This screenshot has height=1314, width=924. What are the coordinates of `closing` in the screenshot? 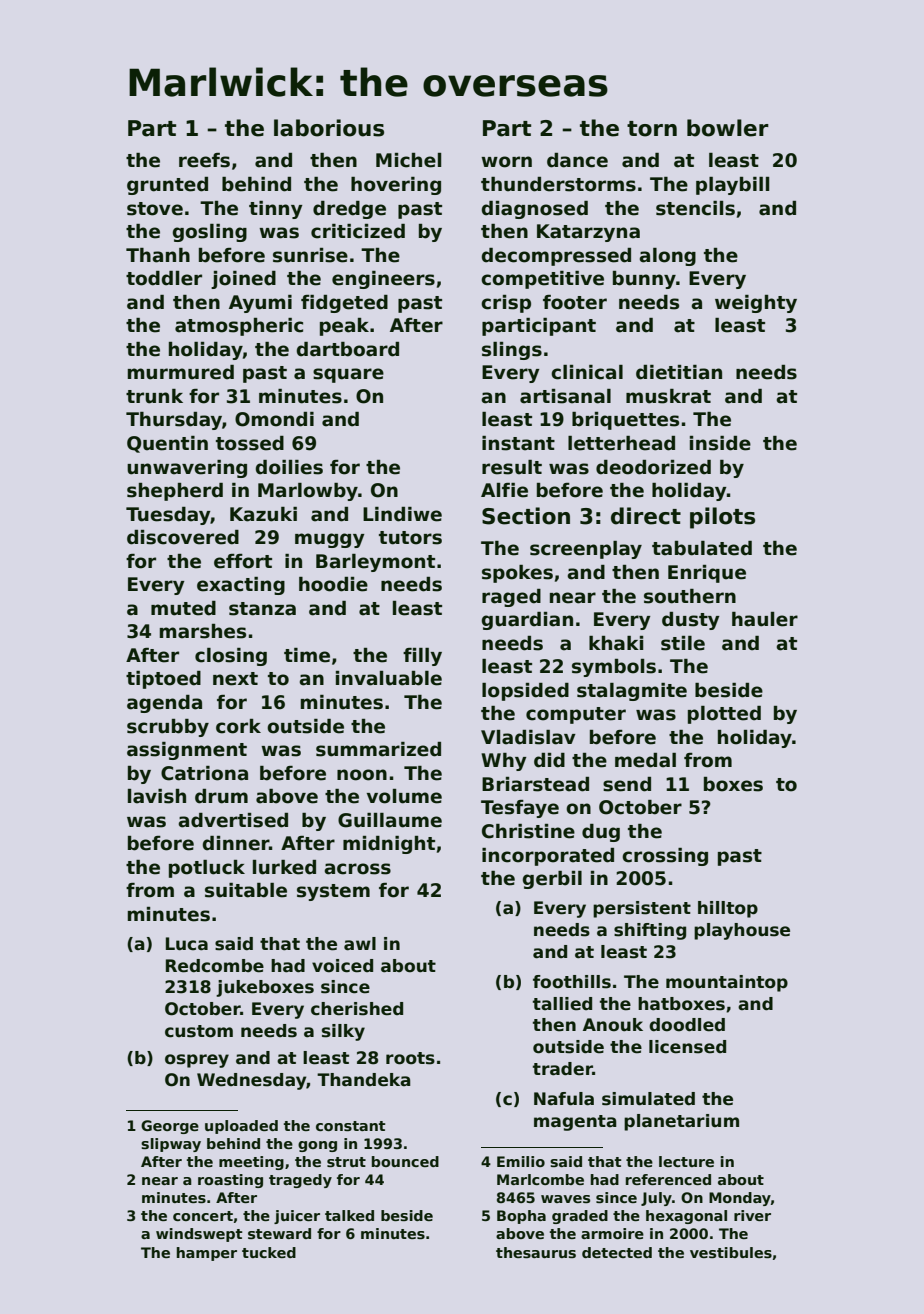 It's located at (231, 657).
